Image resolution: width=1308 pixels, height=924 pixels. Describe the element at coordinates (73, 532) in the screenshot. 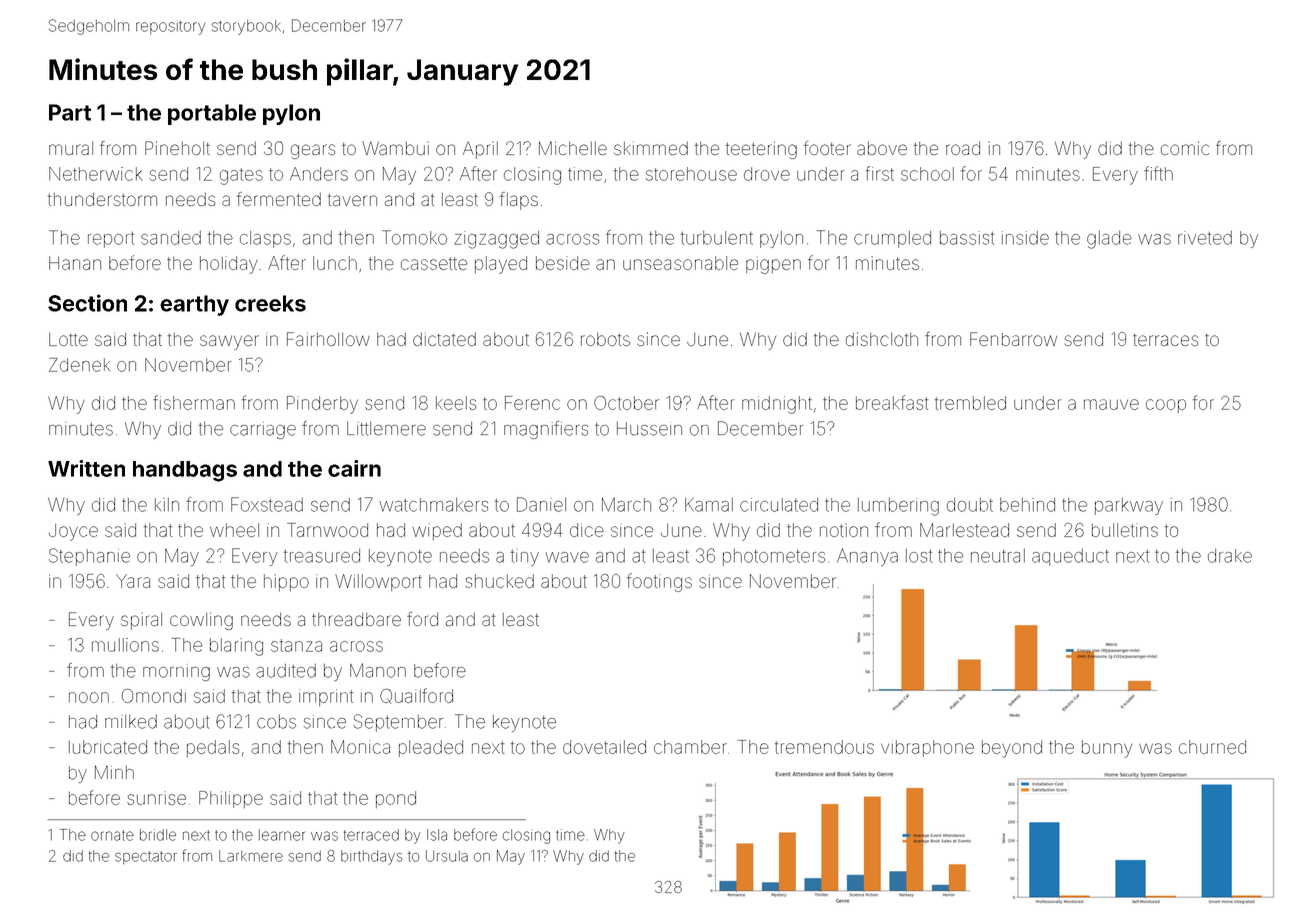

I see `Joyce` at that location.
